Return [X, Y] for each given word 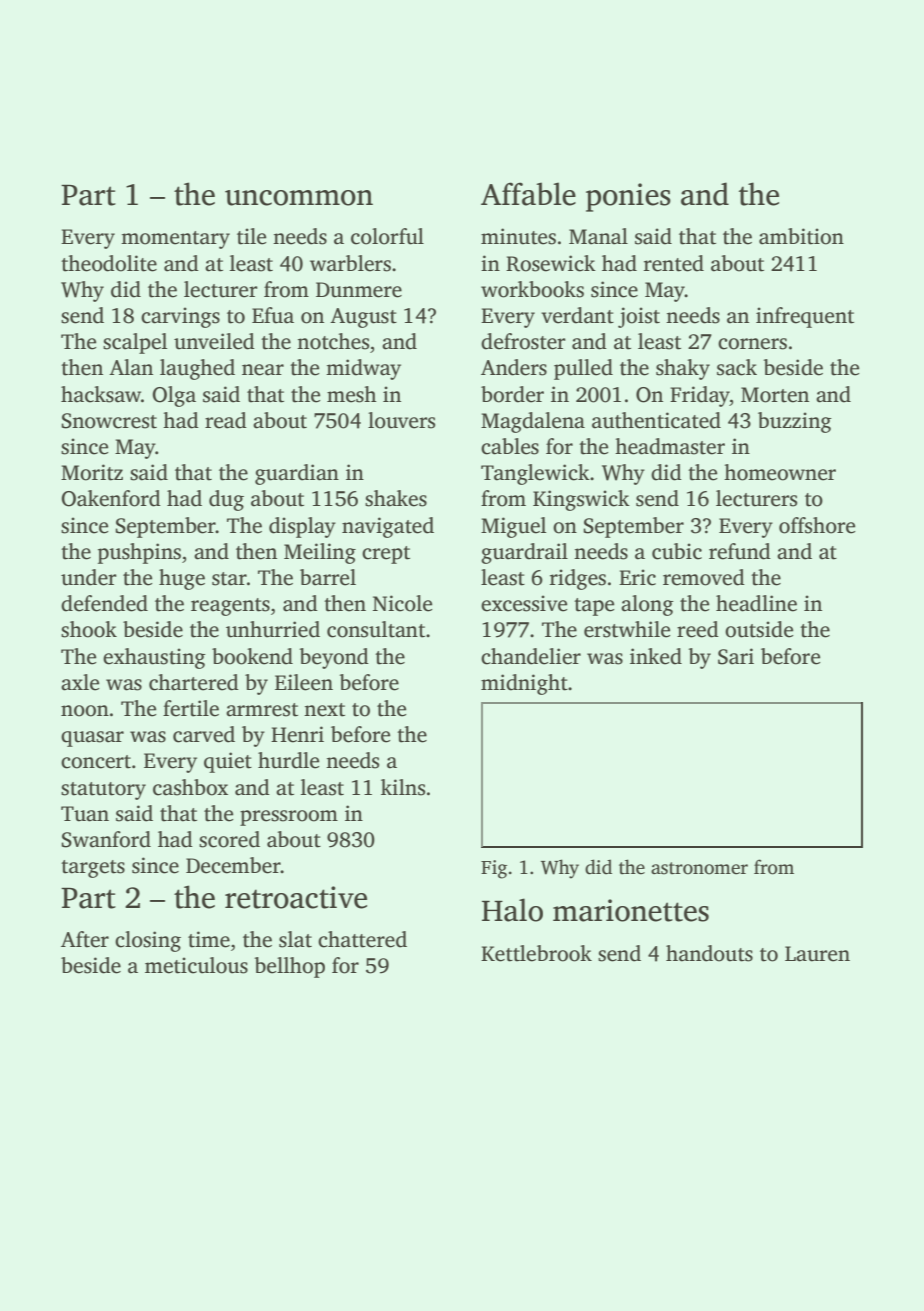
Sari [736, 656]
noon [85, 711]
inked [656, 656]
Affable [528, 194]
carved [204, 734]
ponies [628, 197]
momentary [175, 240]
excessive [524, 603]
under [89, 577]
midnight [524, 684]
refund [740, 551]
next [324, 710]
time [209, 939]
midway [363, 369]
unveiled [214, 341]
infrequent [805, 317]
